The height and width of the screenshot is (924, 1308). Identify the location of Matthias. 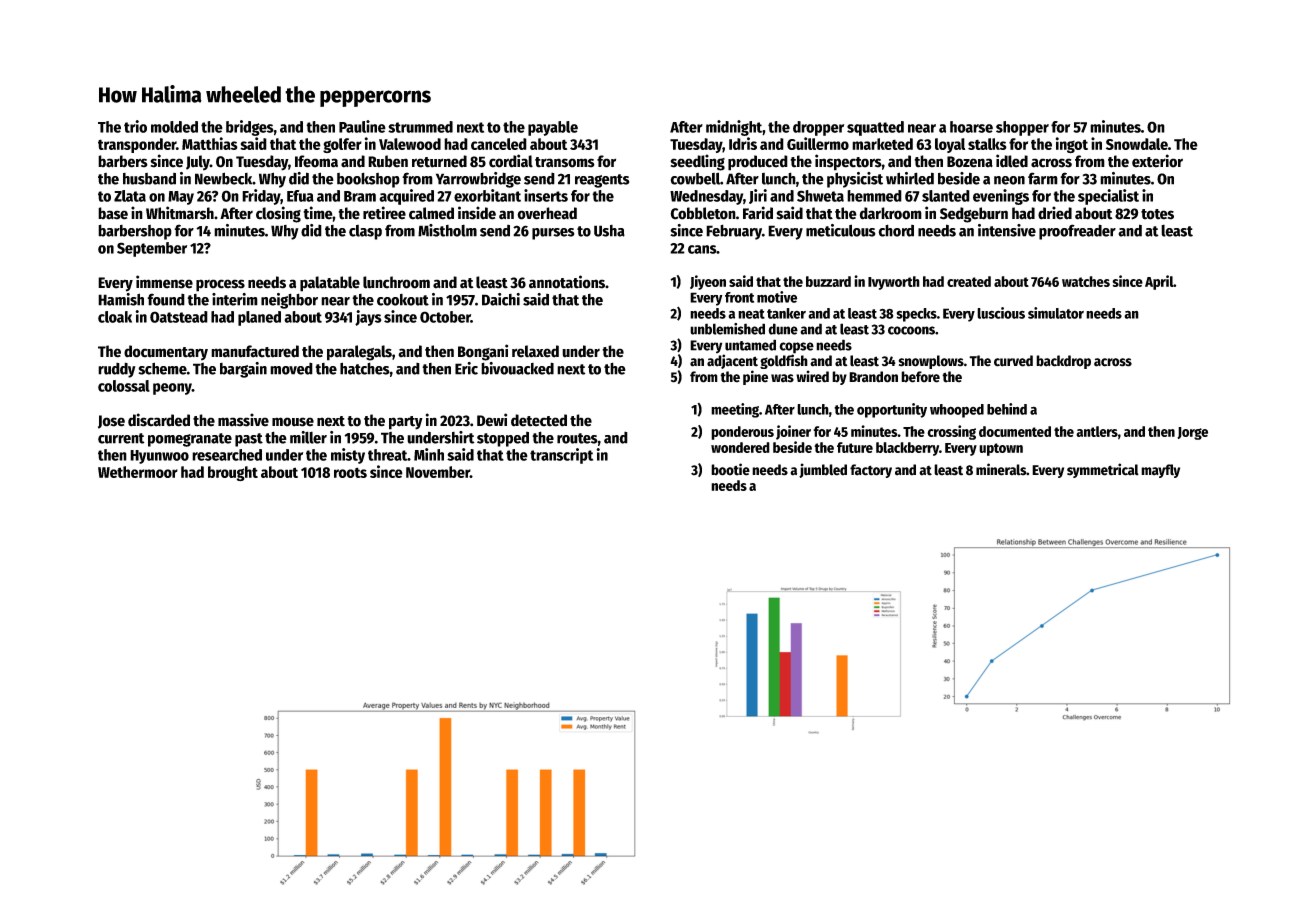
(210, 143).
